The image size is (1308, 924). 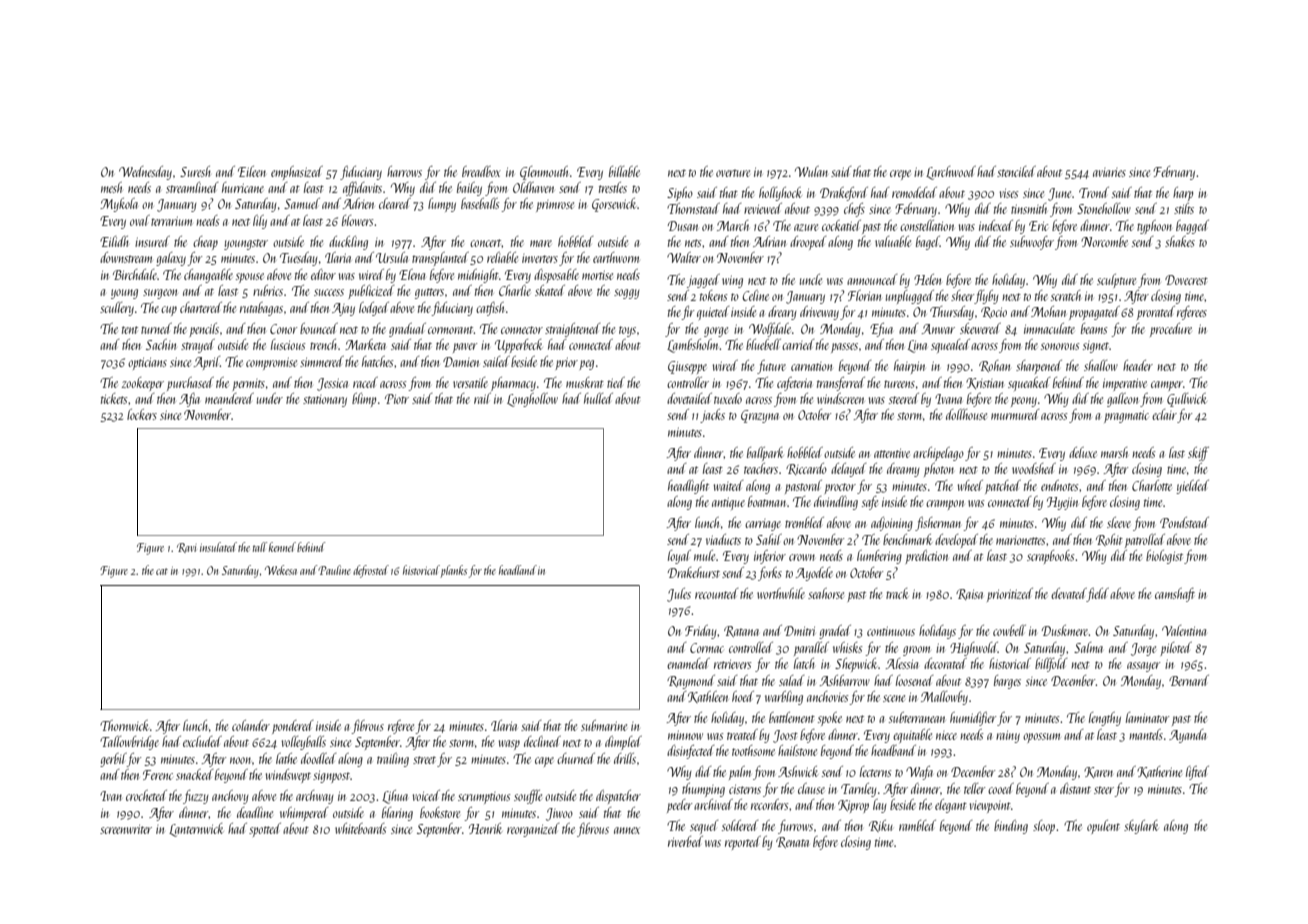 I want to click on whiteboards, so click(x=361, y=828).
